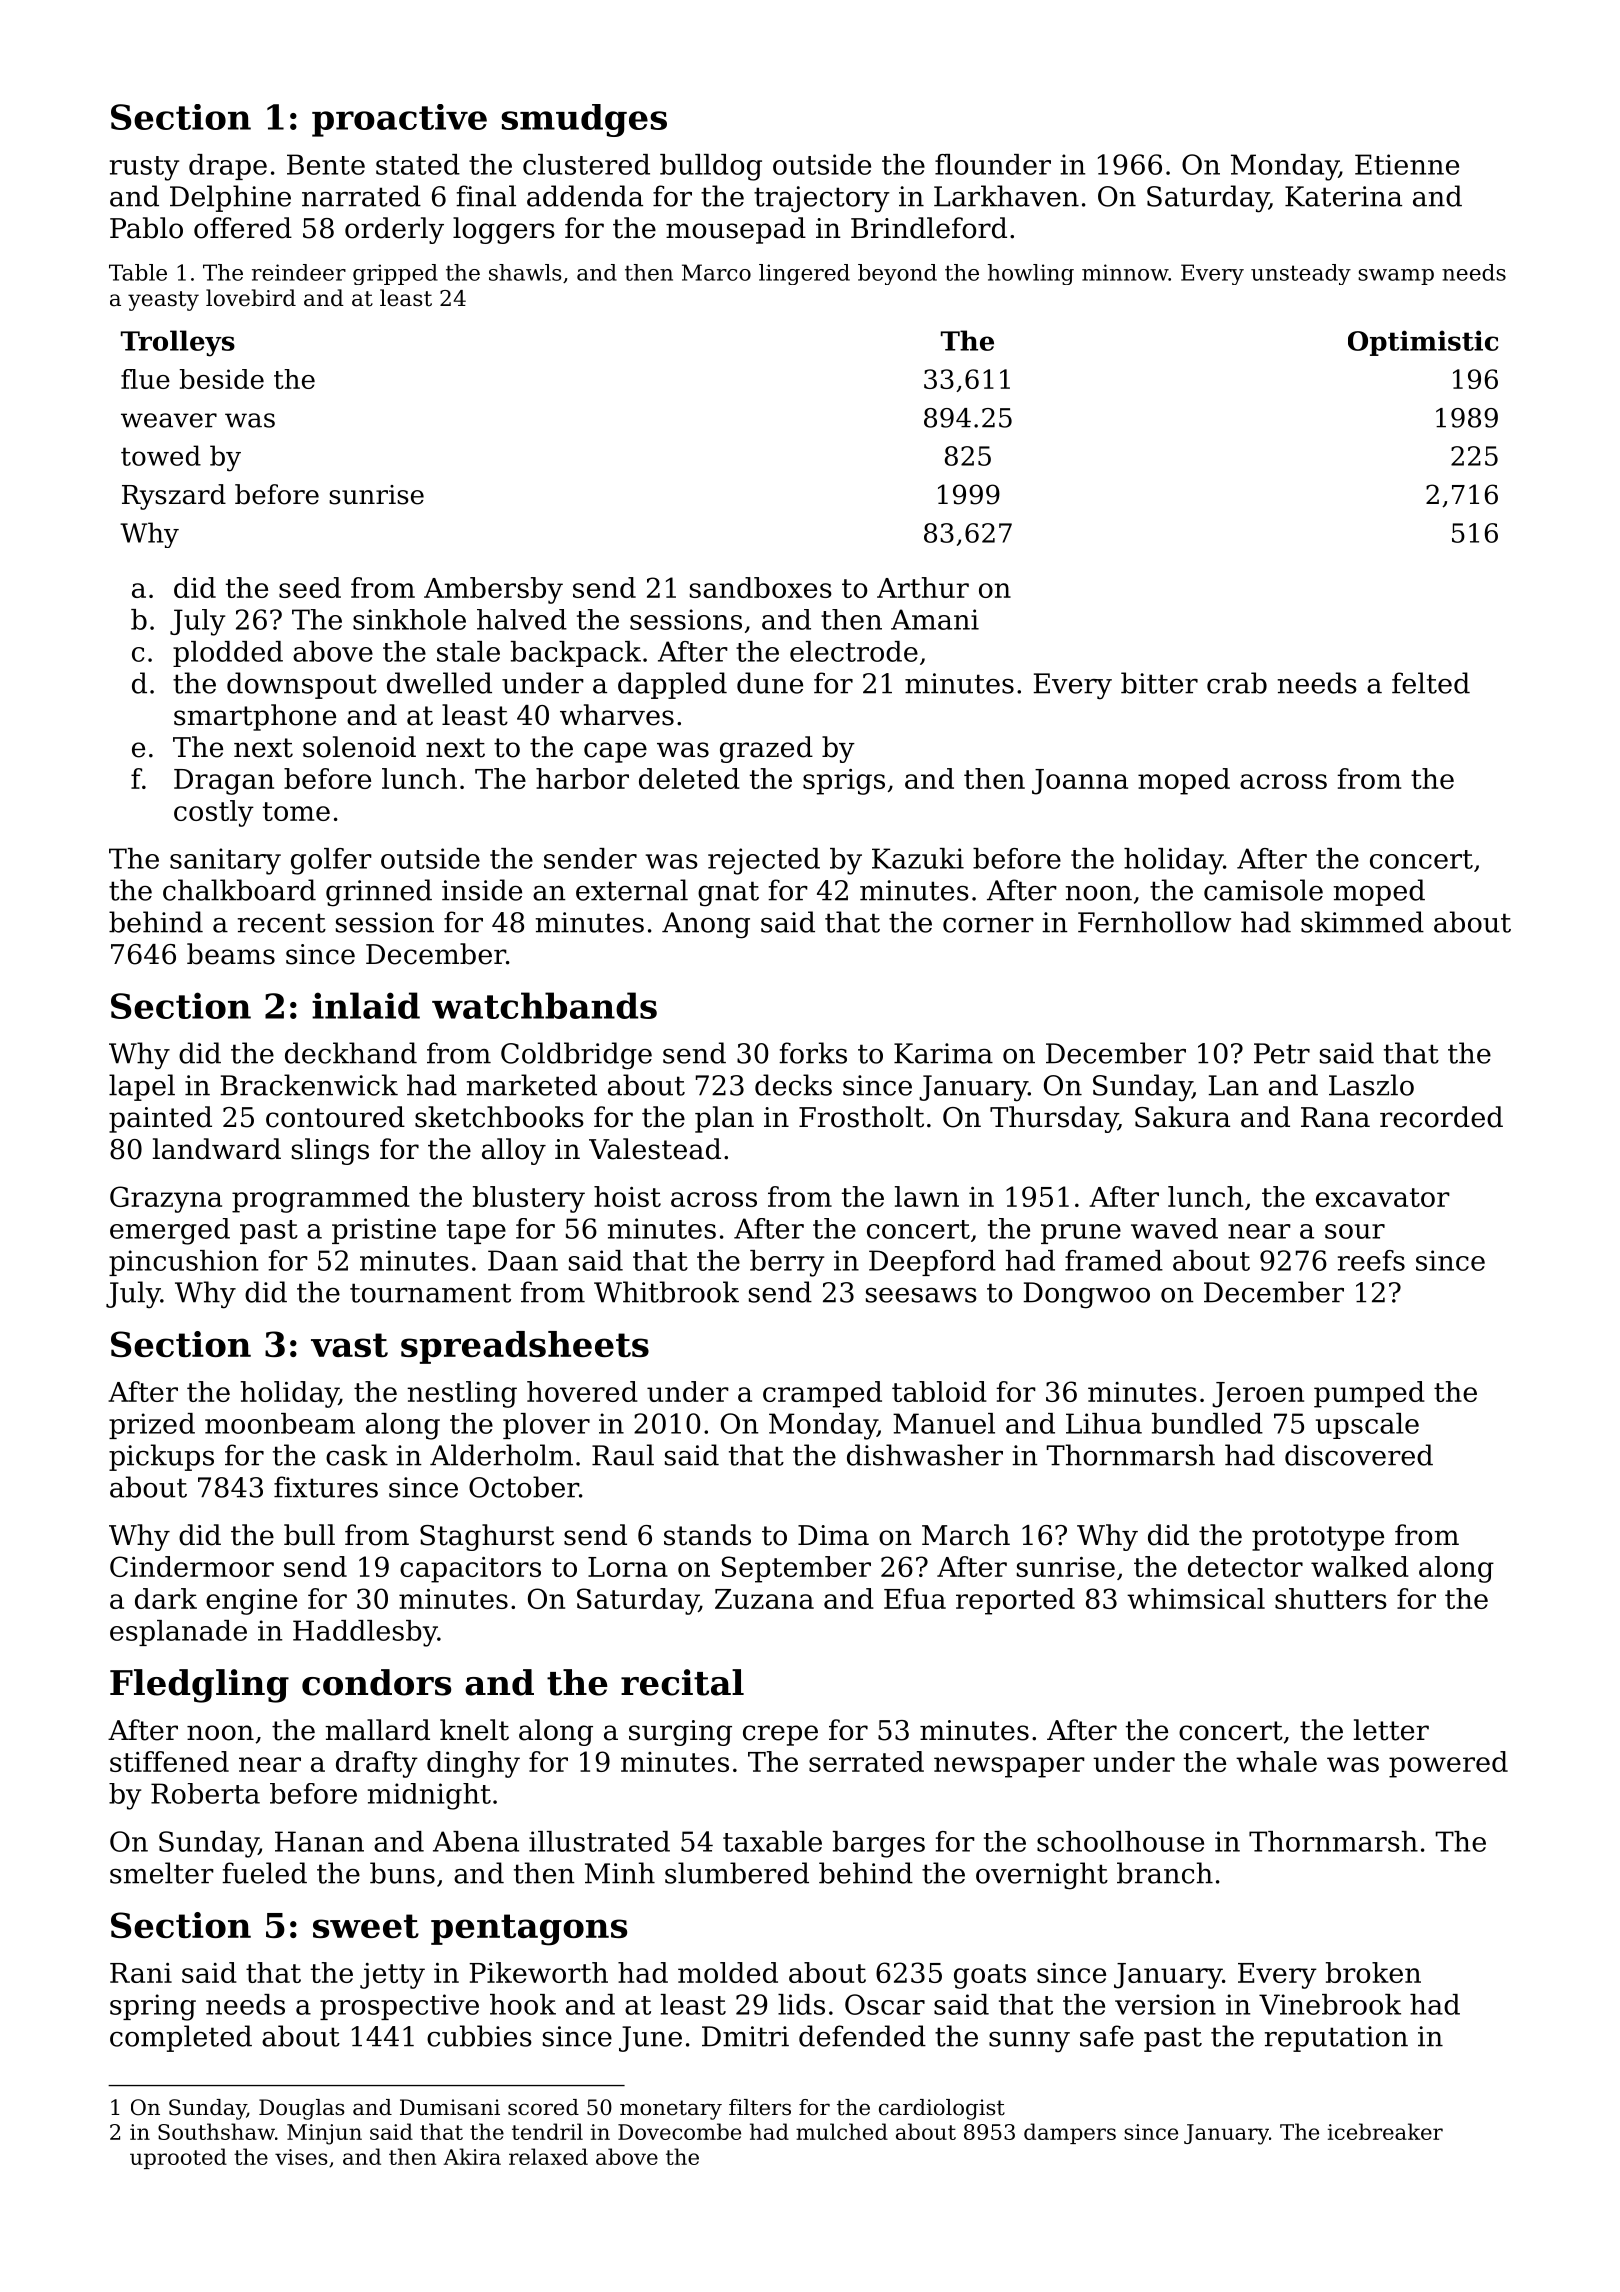  What do you see at coordinates (228, 167) in the document?
I see `drape` at bounding box center [228, 167].
